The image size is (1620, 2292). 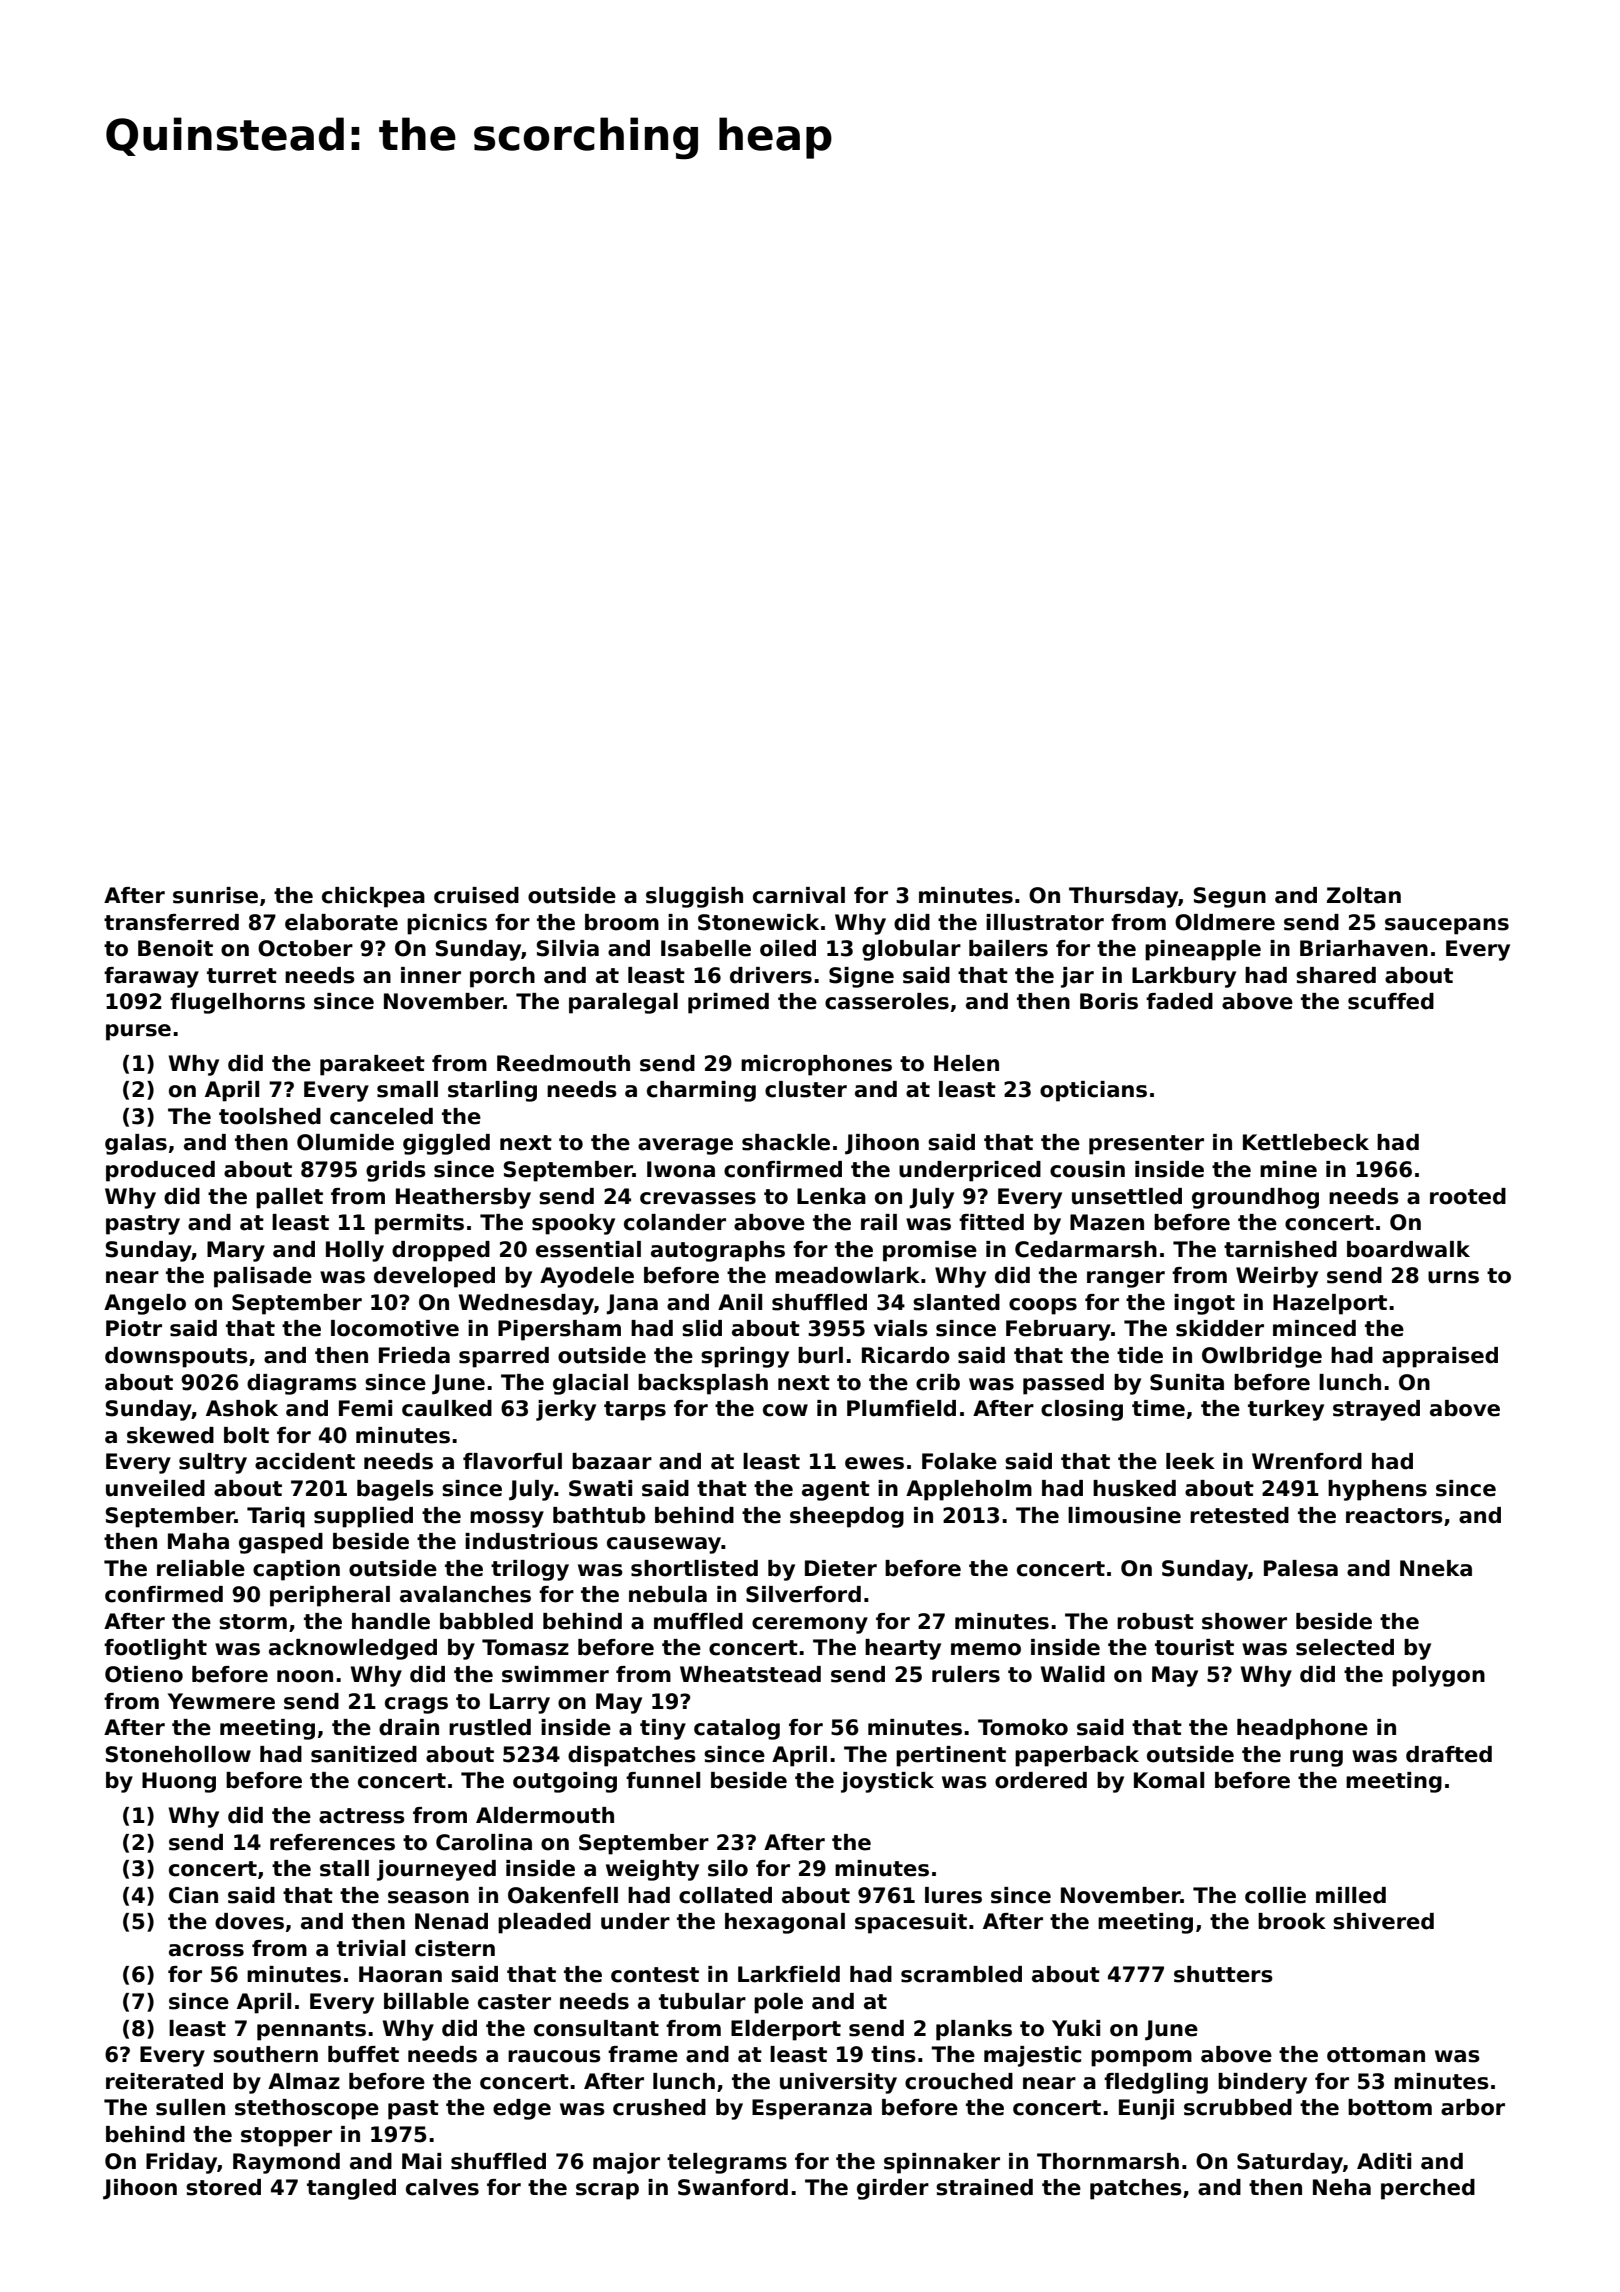 I want to click on essential, so click(x=588, y=1249).
